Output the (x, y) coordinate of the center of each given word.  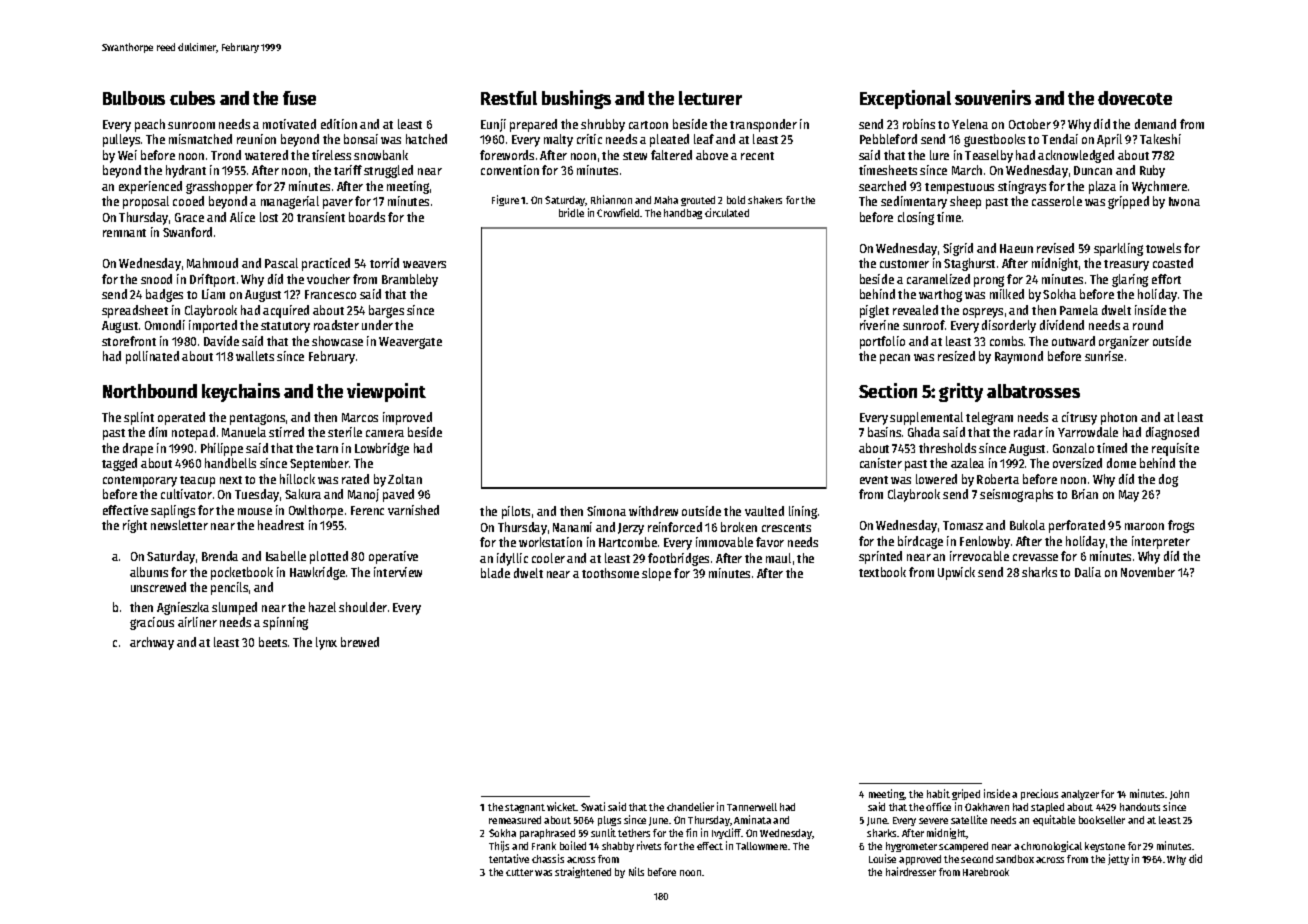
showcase (337, 341)
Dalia (1088, 572)
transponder (763, 125)
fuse (299, 98)
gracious (152, 623)
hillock (297, 479)
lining (803, 512)
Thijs (499, 846)
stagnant (525, 808)
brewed (360, 642)
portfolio (882, 342)
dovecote (1135, 98)
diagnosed (1172, 433)
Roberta (998, 479)
